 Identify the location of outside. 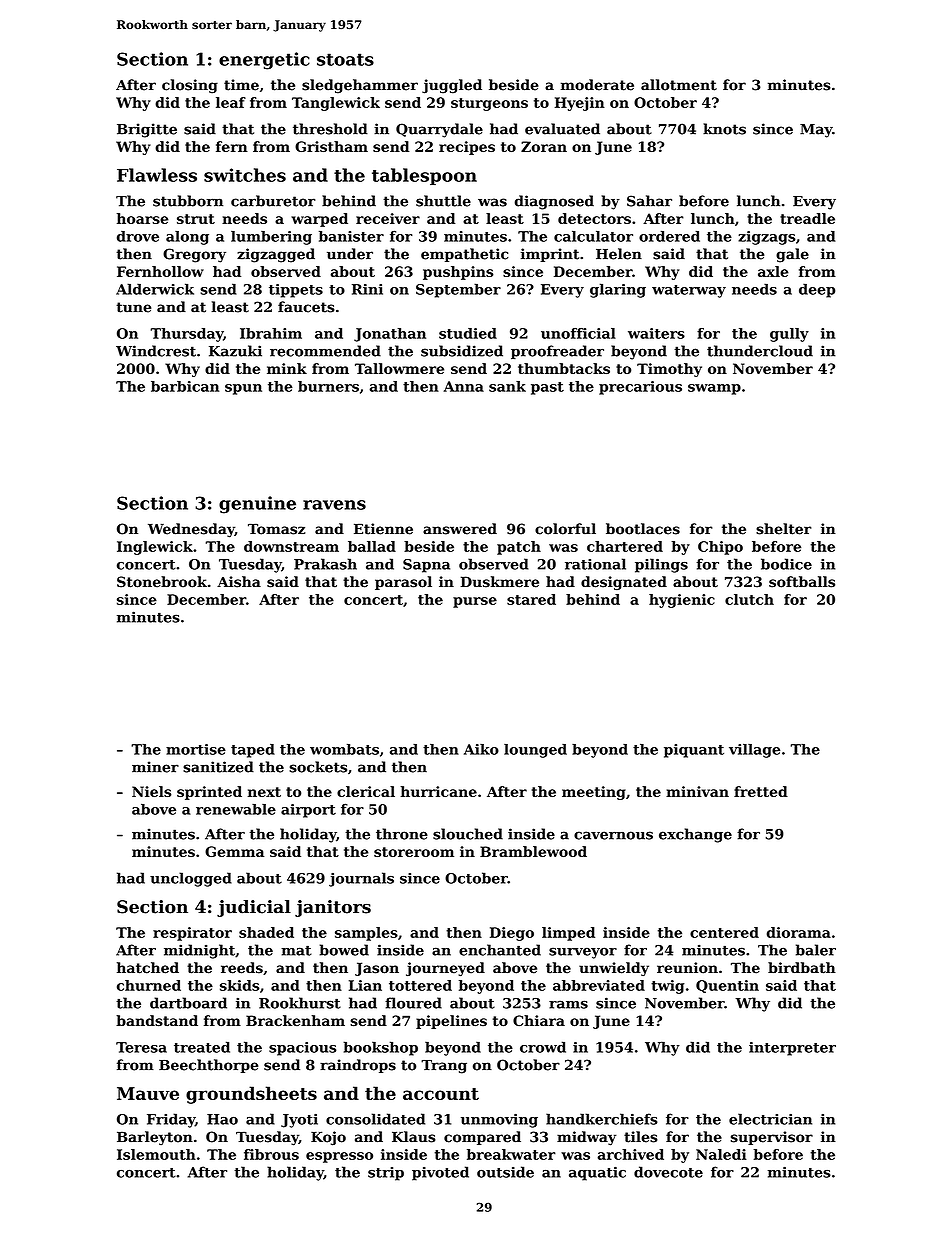
(505, 1172).
